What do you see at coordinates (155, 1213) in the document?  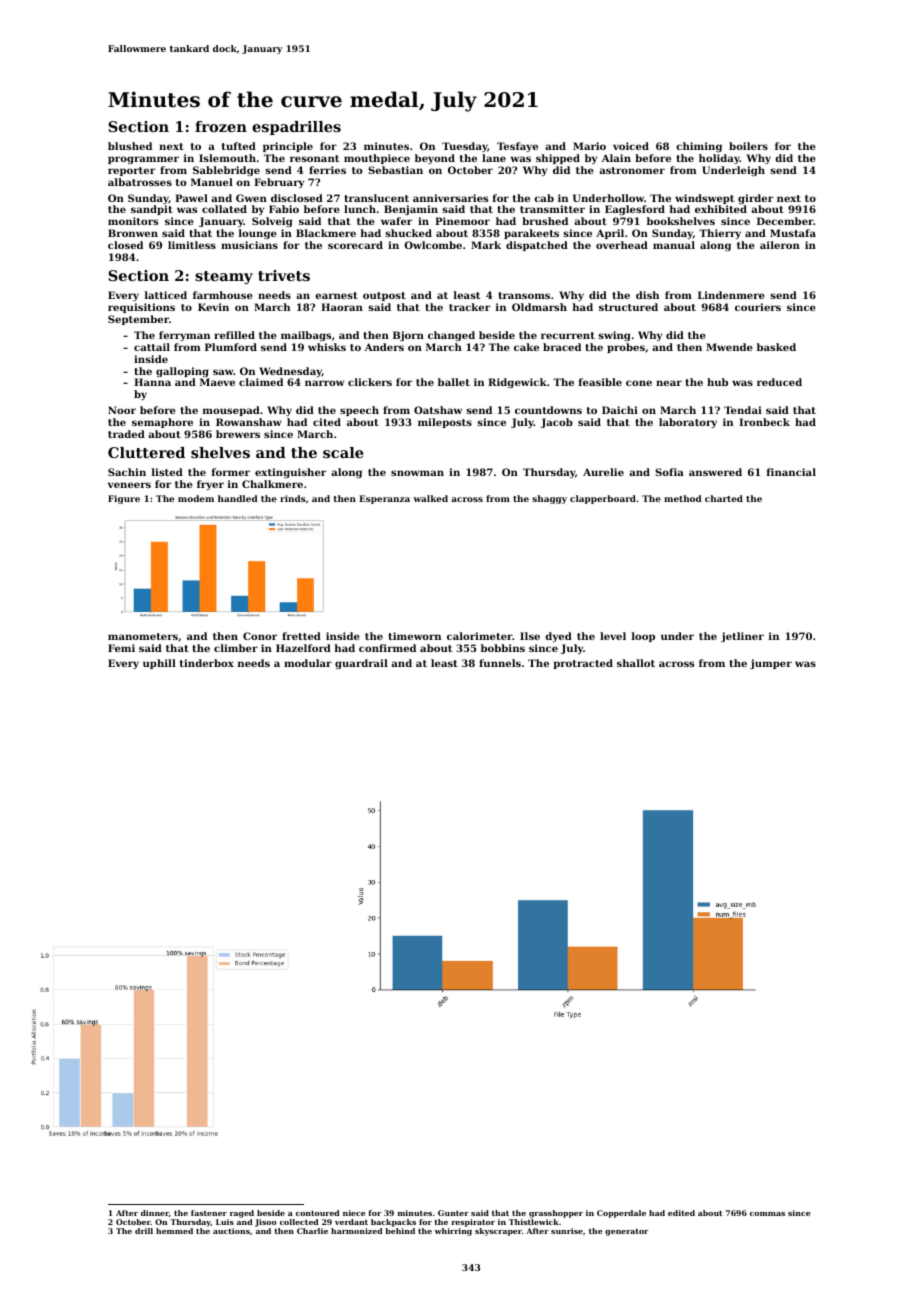 I see `dinner` at bounding box center [155, 1213].
